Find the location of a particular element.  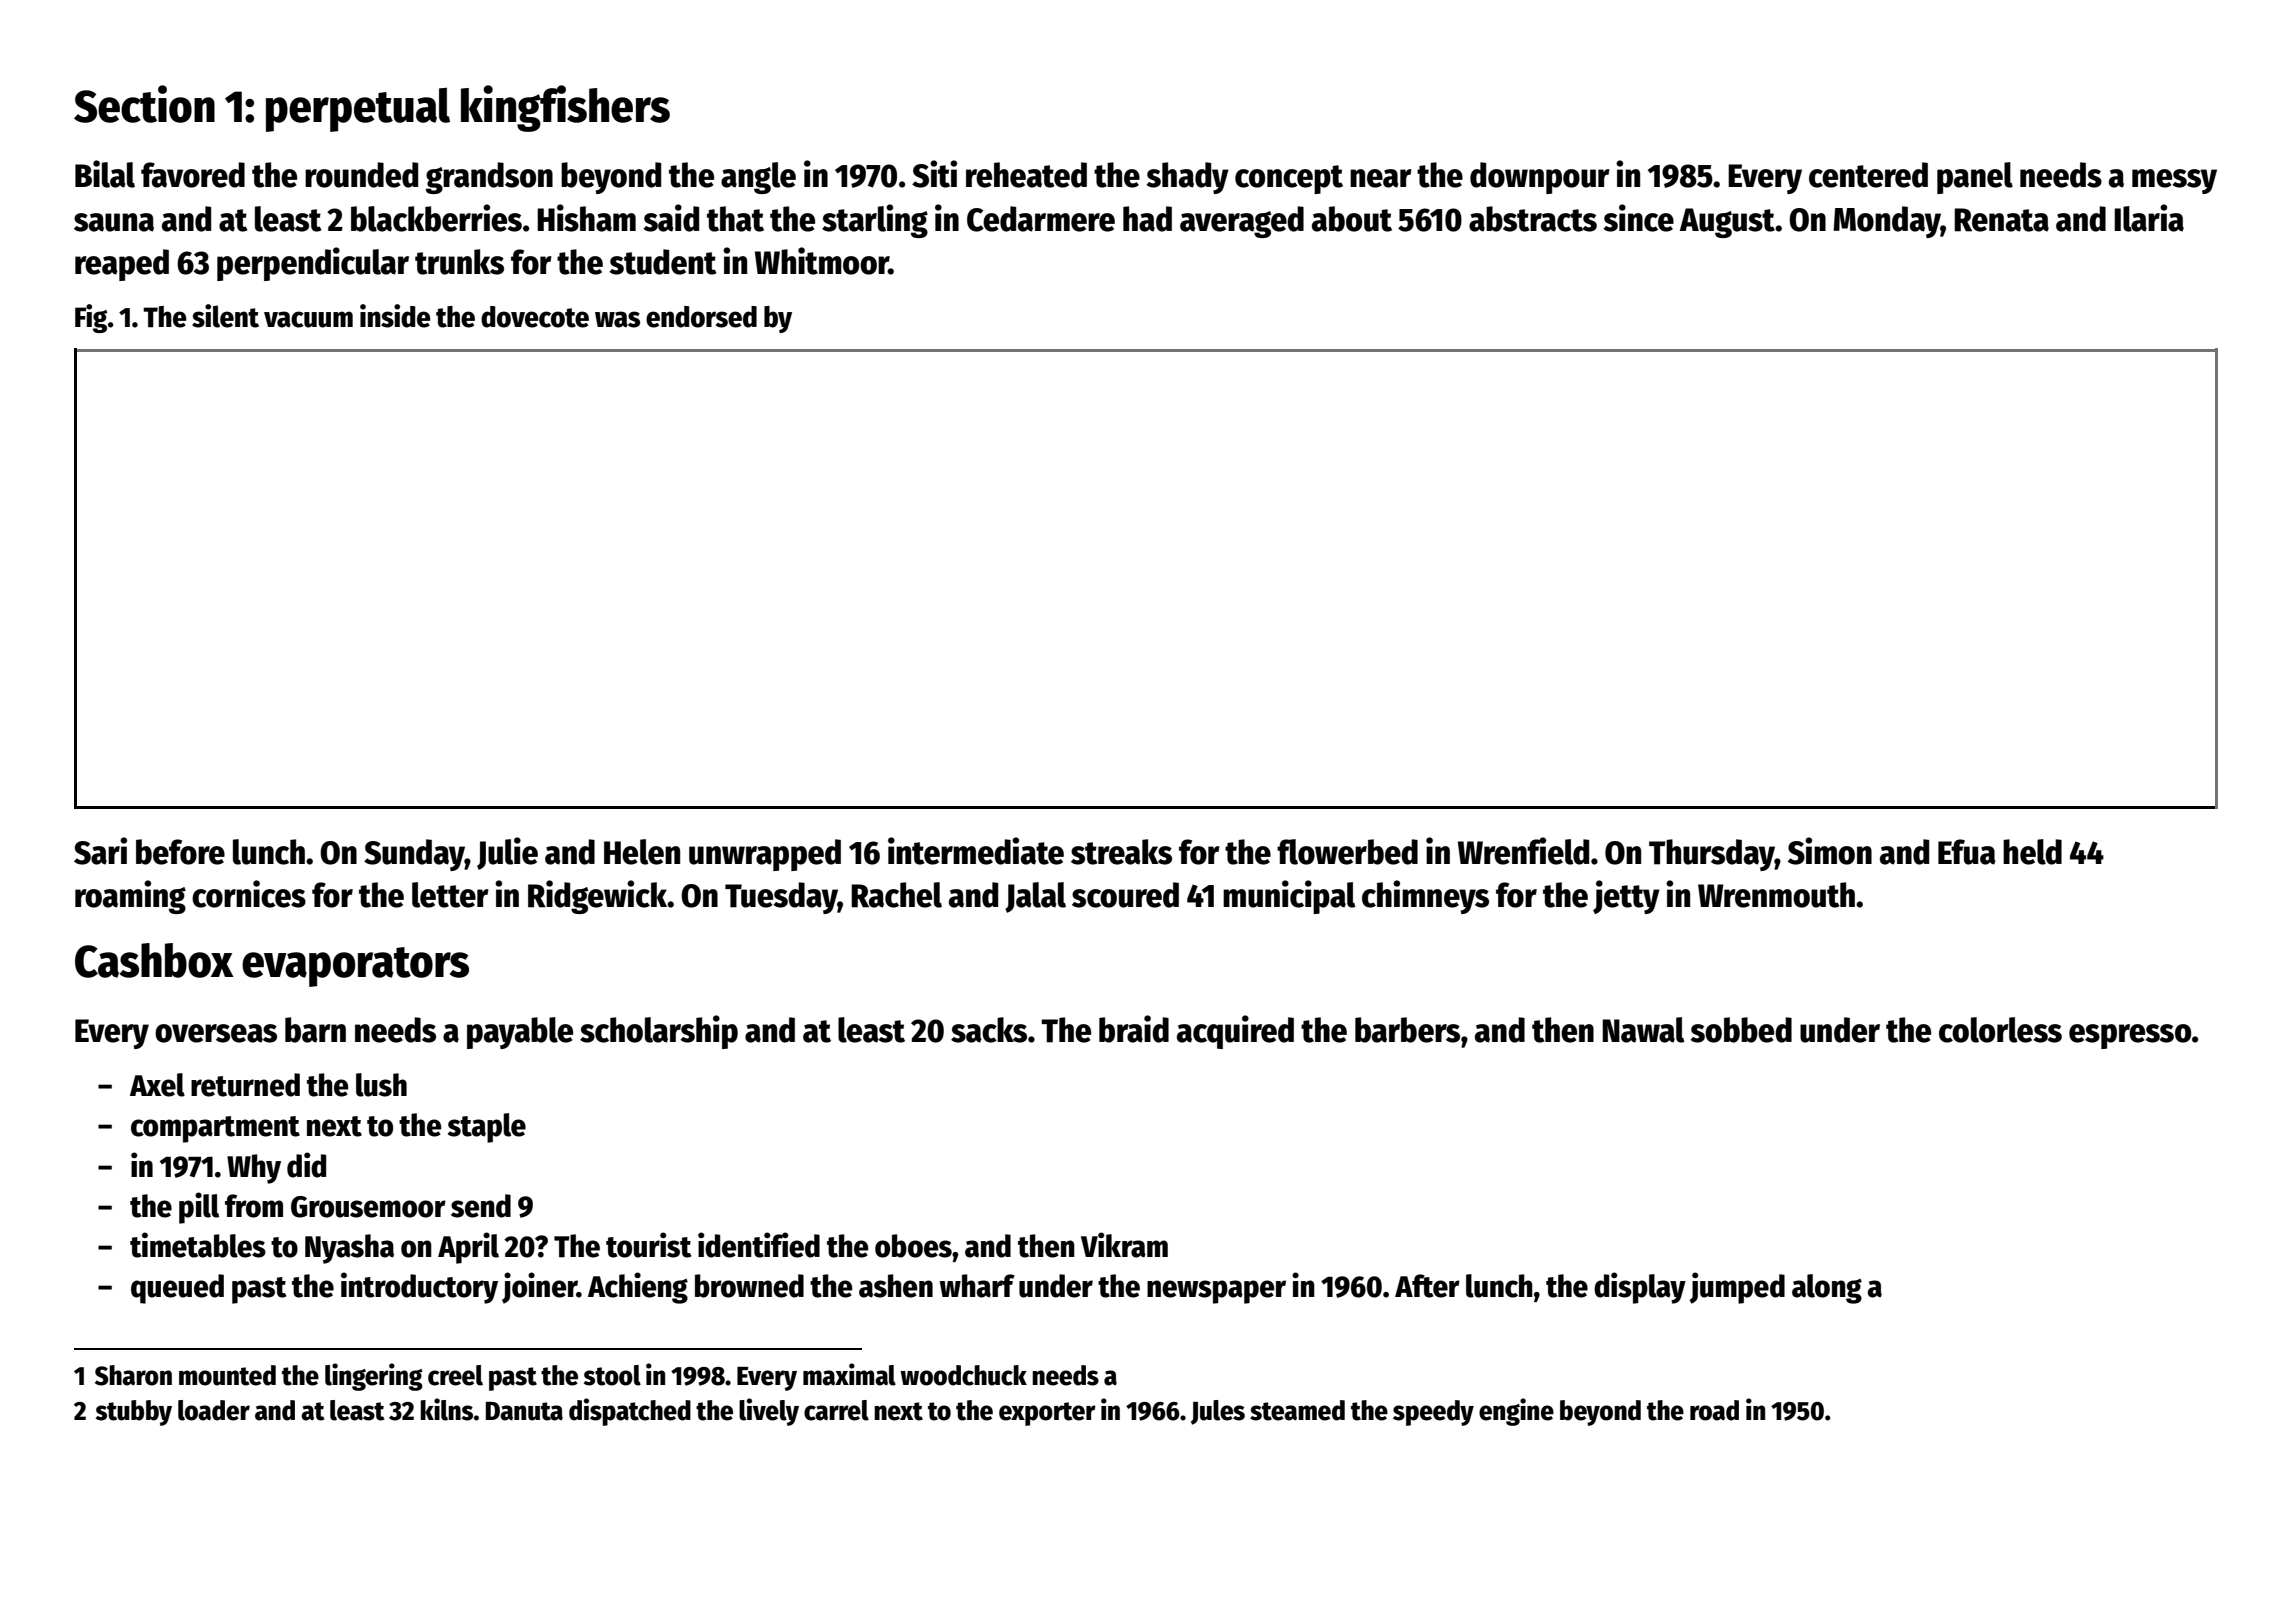

endorsed is located at coordinates (701, 317).
